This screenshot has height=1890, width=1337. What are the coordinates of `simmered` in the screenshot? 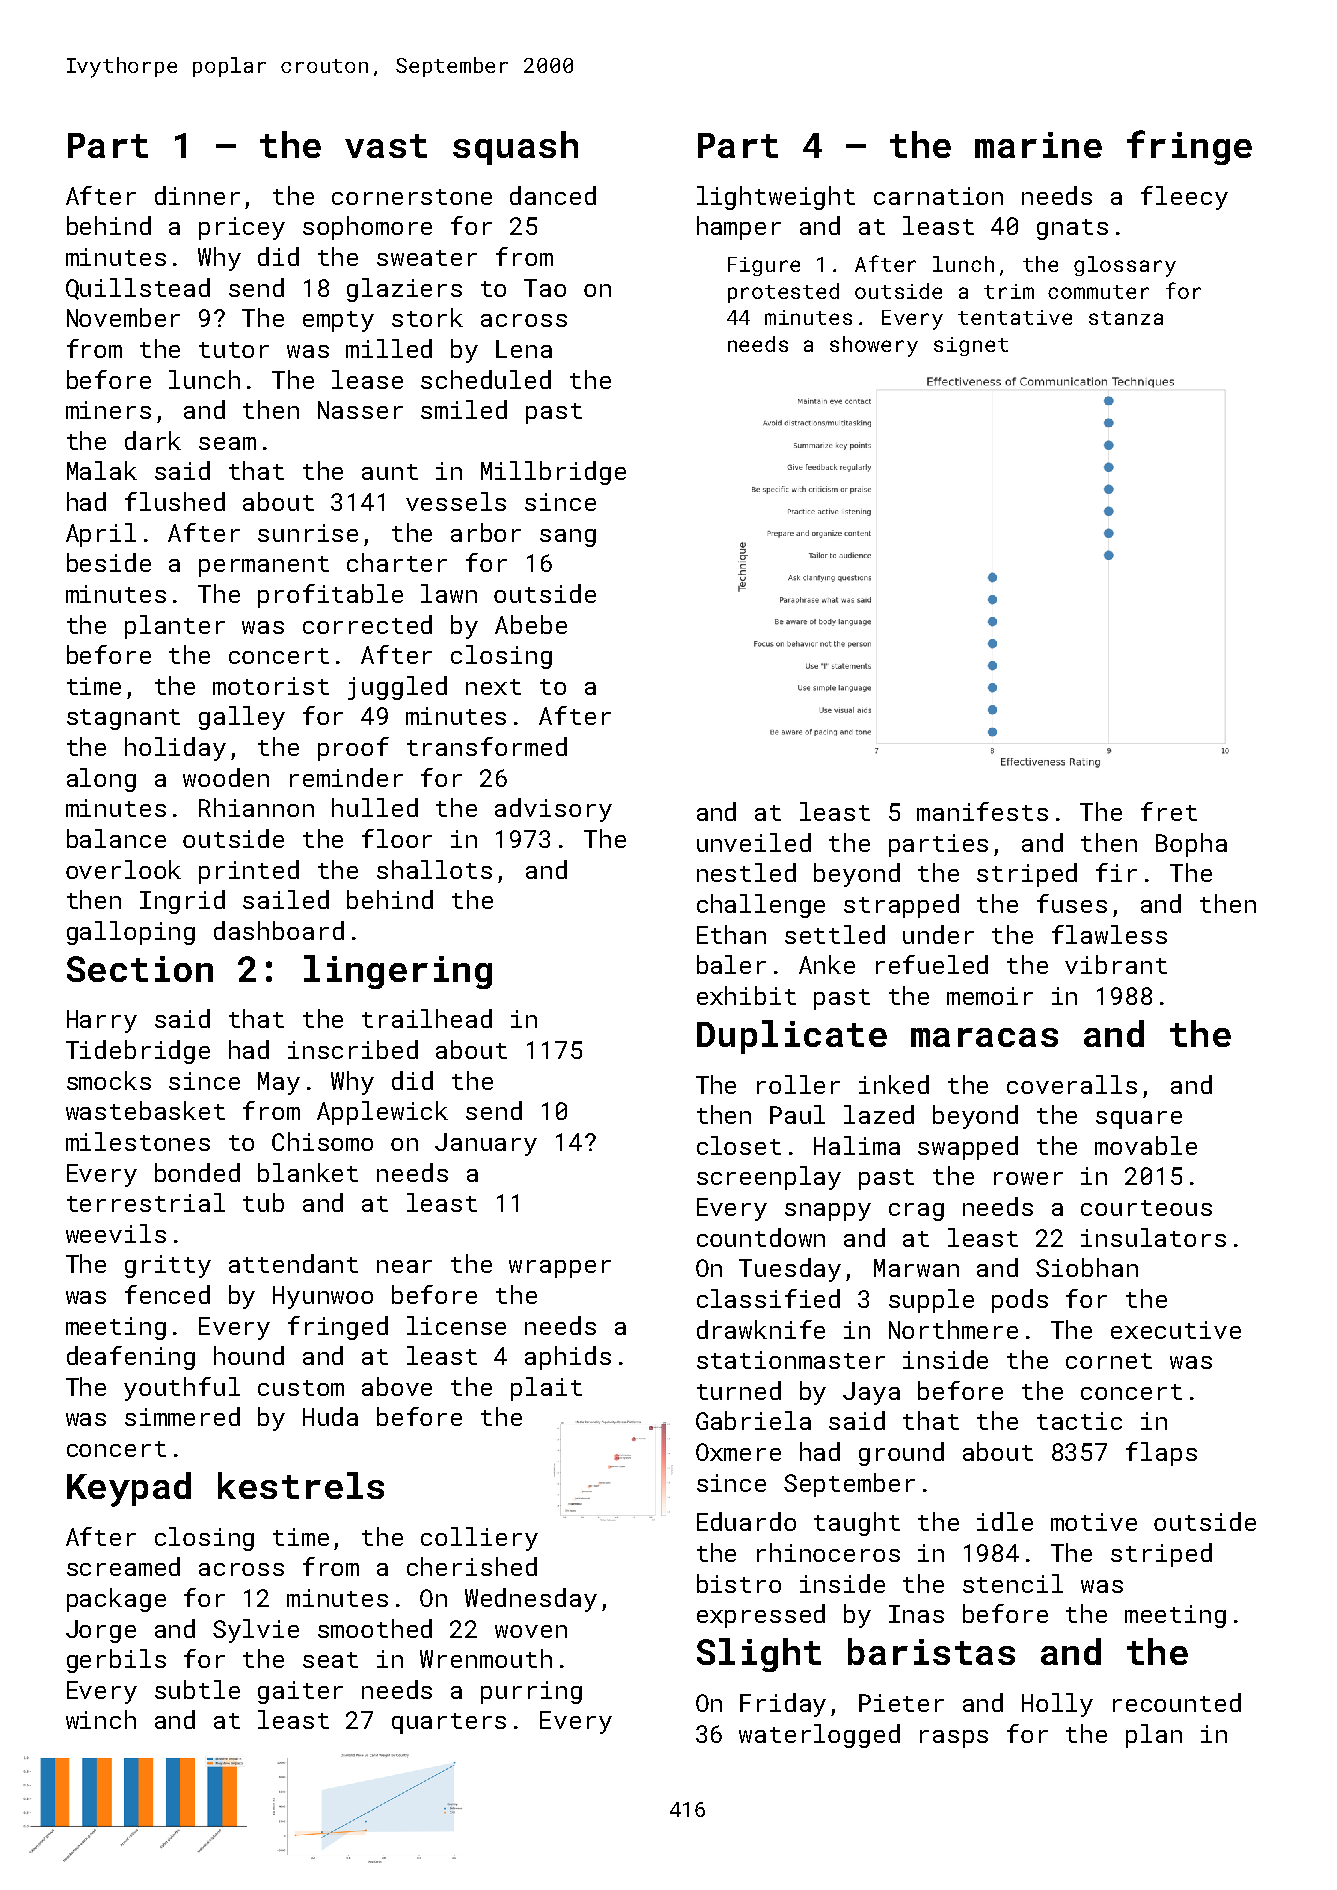 It's located at (182, 1416).
